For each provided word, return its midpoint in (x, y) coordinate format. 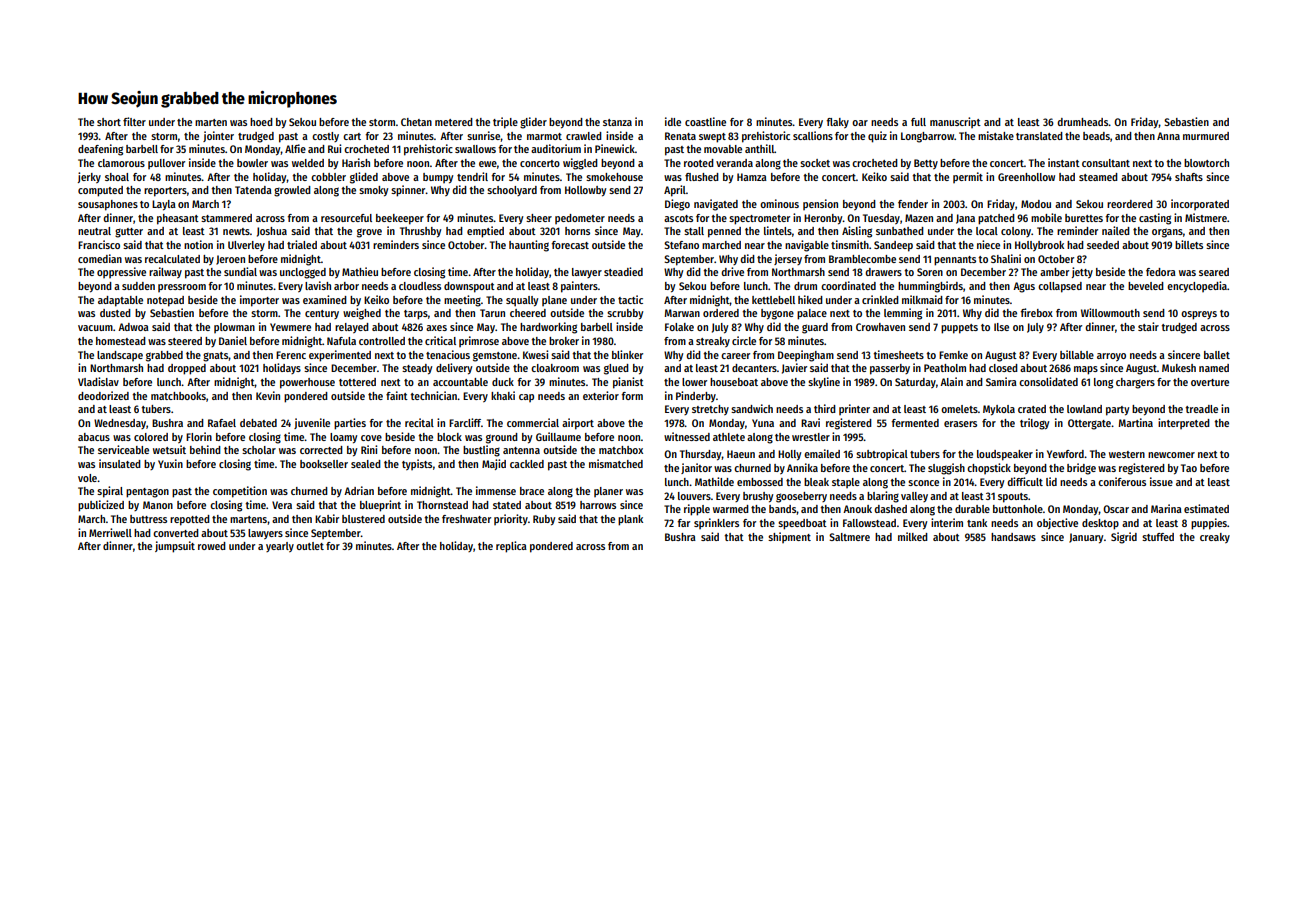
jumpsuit (175, 547)
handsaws (1013, 537)
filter (134, 121)
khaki (503, 395)
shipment (789, 537)
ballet (1217, 355)
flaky (837, 123)
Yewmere (290, 327)
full (918, 122)
